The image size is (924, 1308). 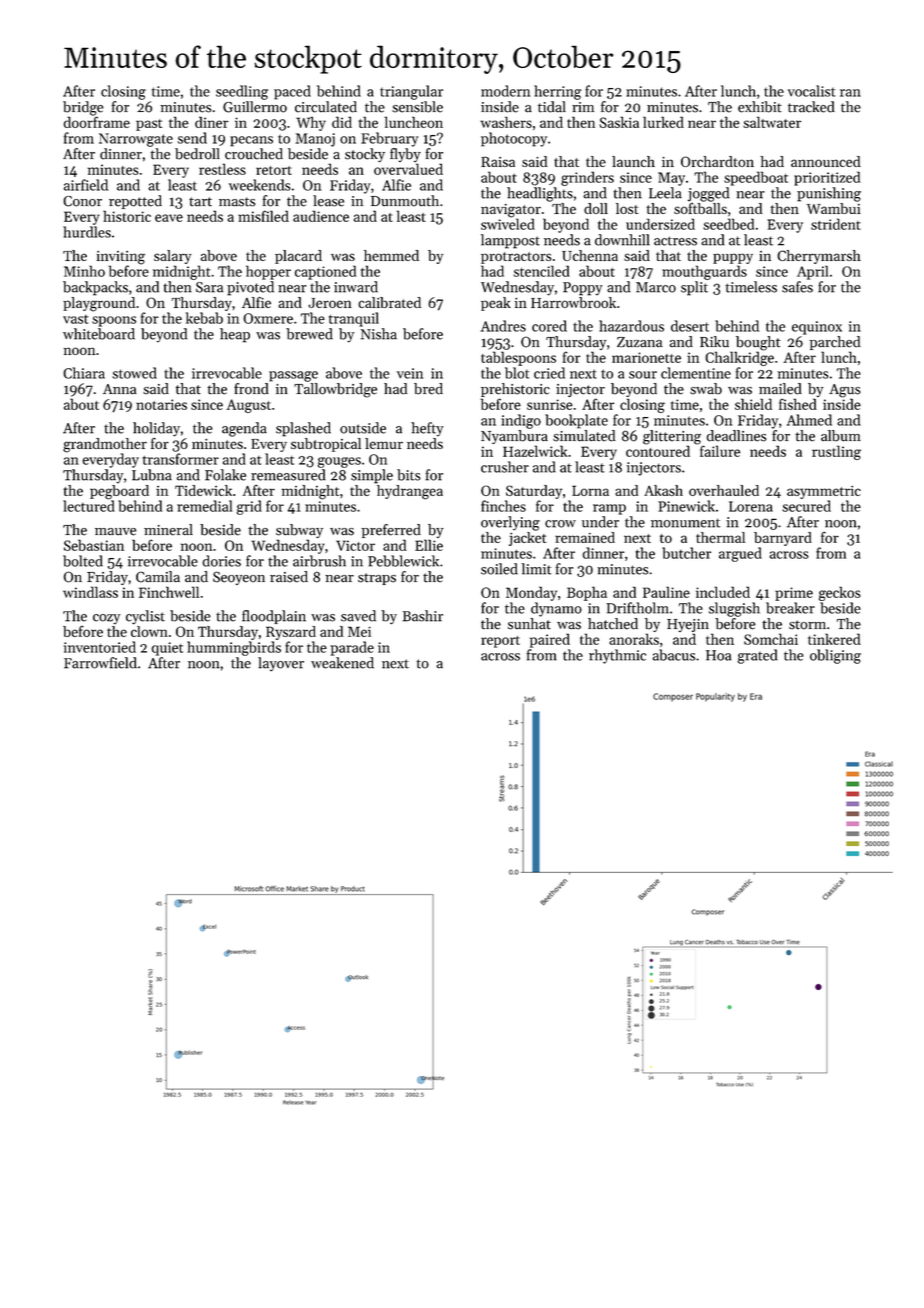 What do you see at coordinates (309, 334) in the document?
I see `brewed` at bounding box center [309, 334].
